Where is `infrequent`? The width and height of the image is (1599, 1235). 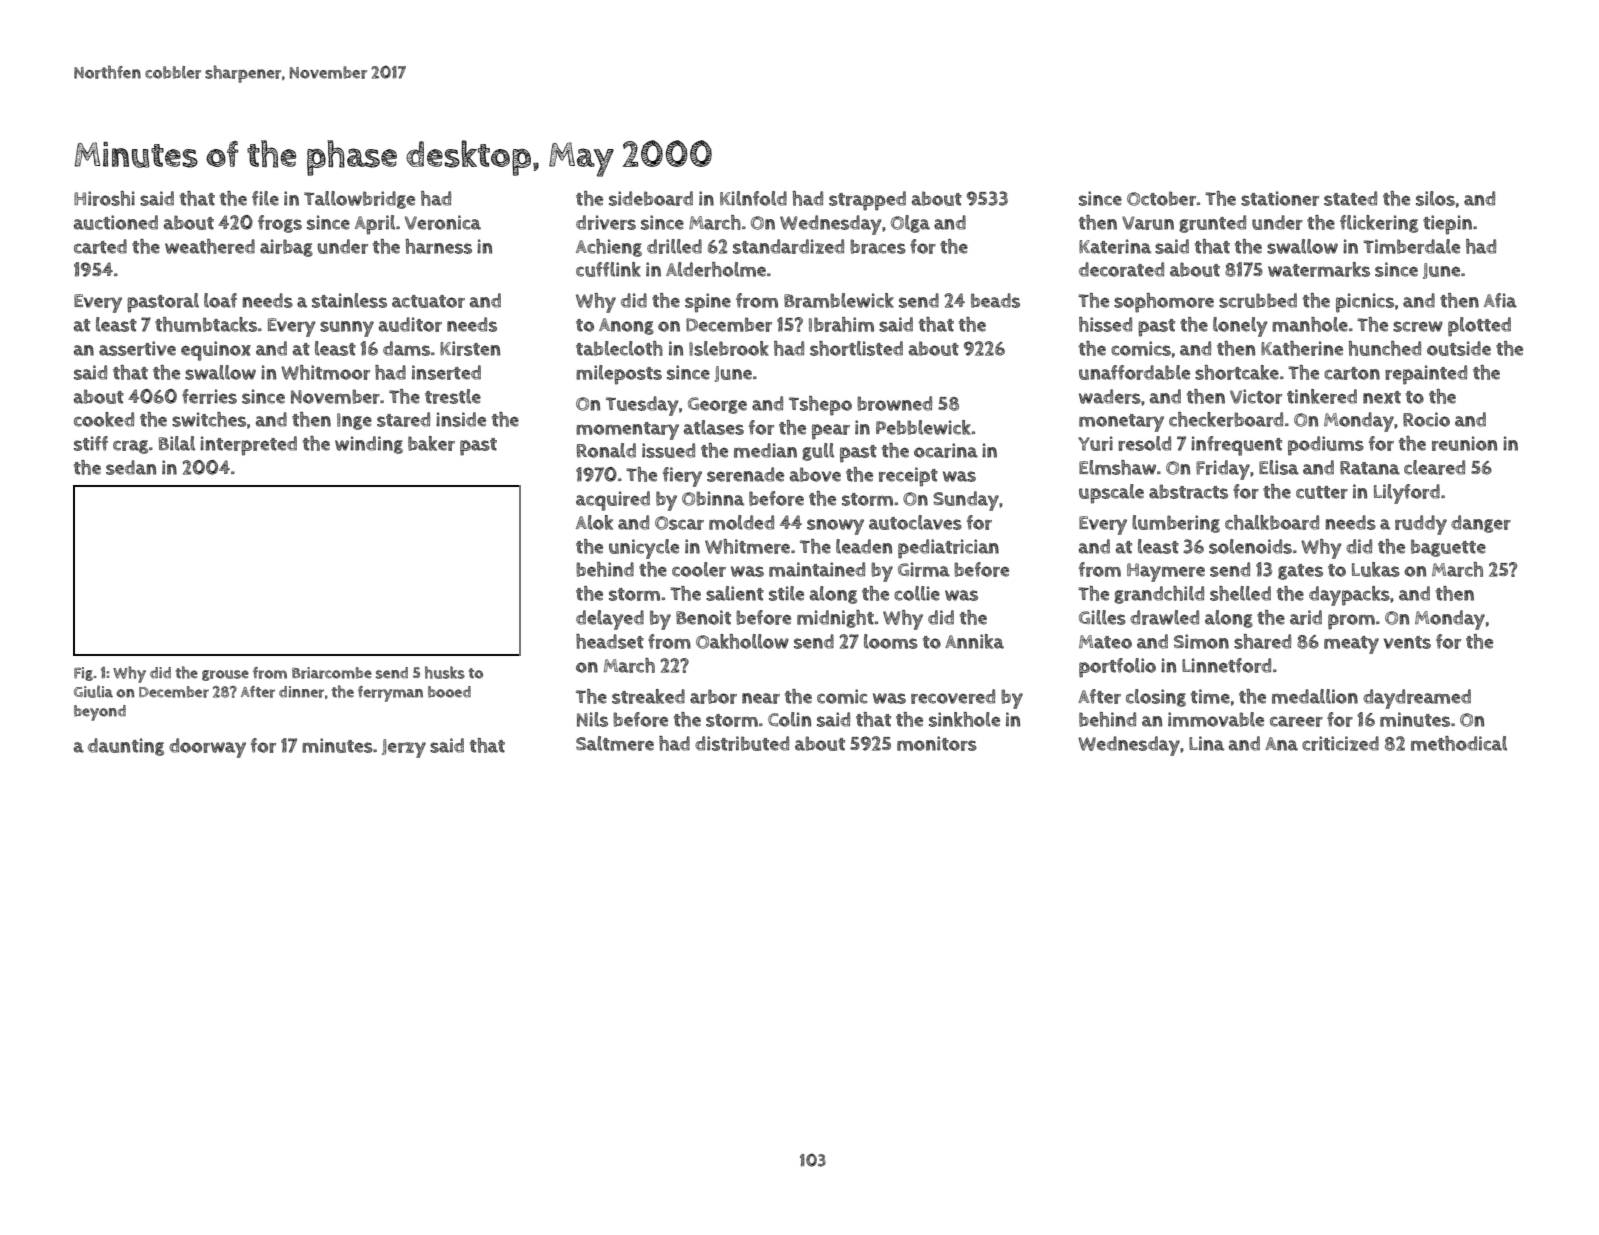 infrequent is located at coordinates (1236, 446).
